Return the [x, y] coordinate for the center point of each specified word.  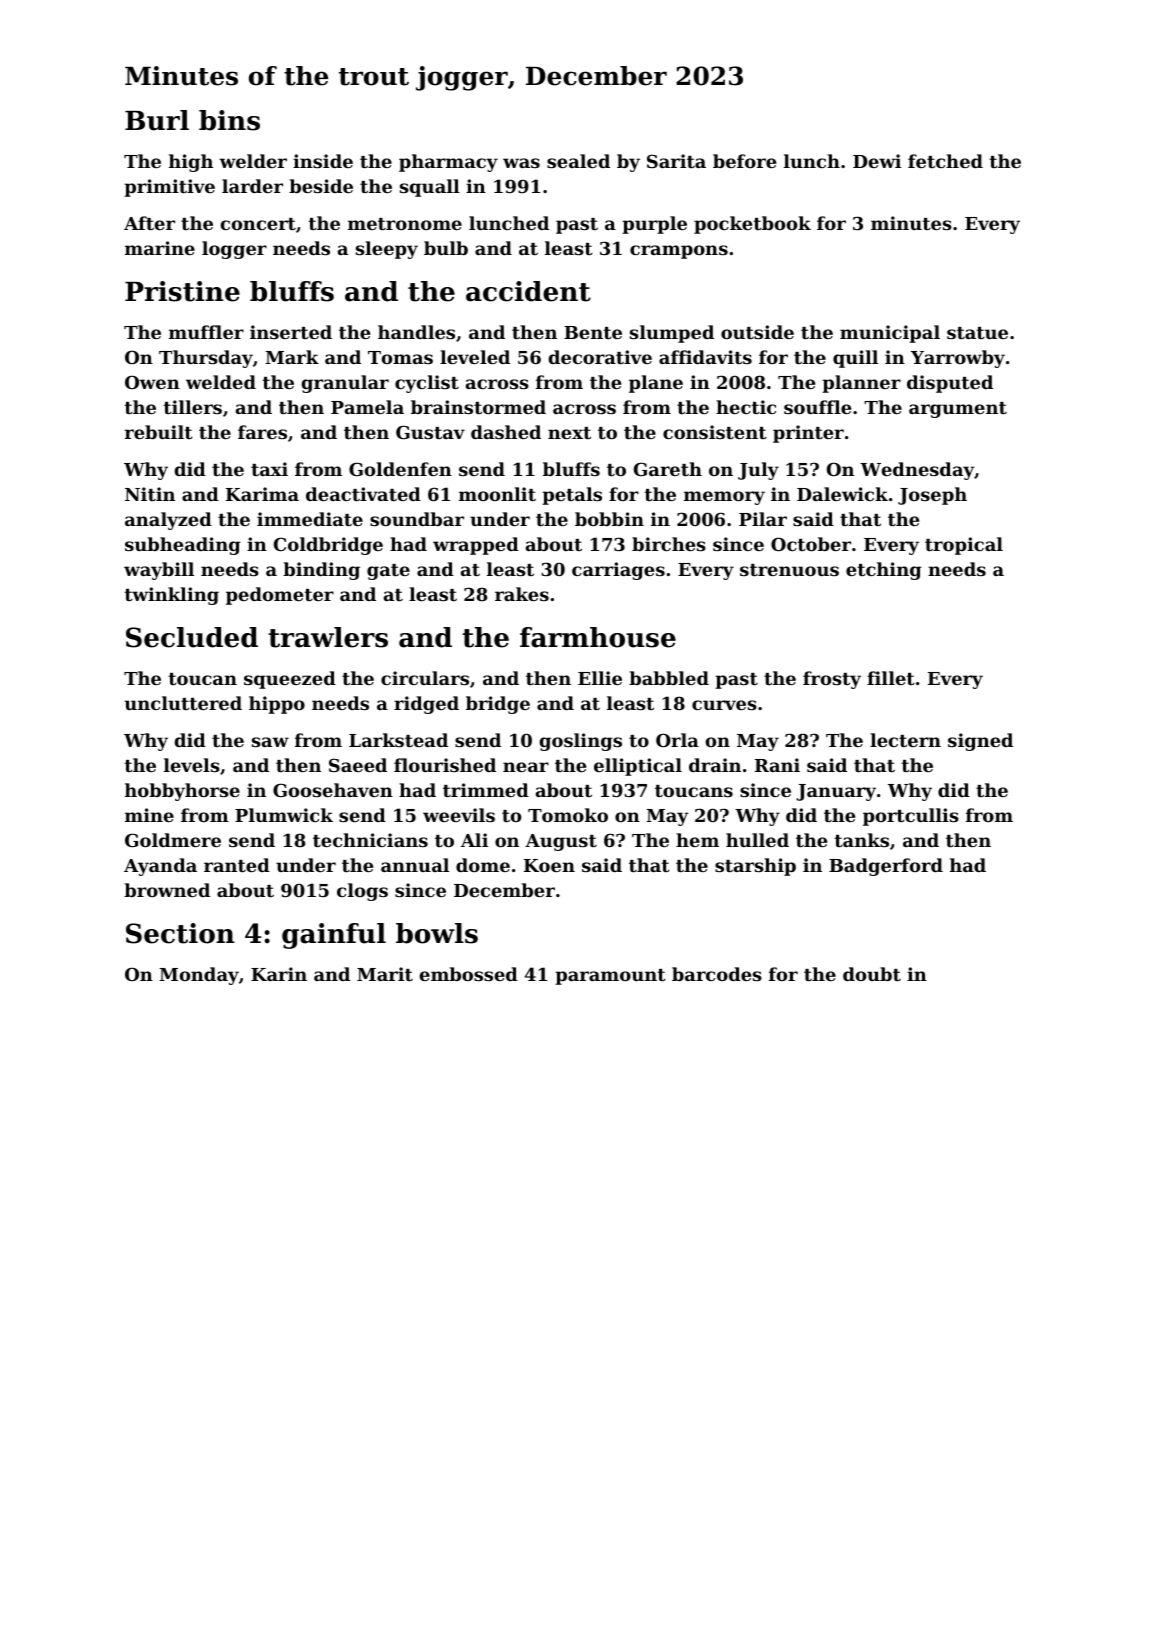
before [744, 161]
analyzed [168, 521]
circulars [425, 678]
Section [180, 933]
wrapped [476, 546]
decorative [600, 357]
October [811, 544]
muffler [206, 332]
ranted [237, 865]
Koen [549, 865]
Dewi [877, 161]
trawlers [328, 637]
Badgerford [886, 867]
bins [229, 120]
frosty [832, 680]
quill [855, 359]
